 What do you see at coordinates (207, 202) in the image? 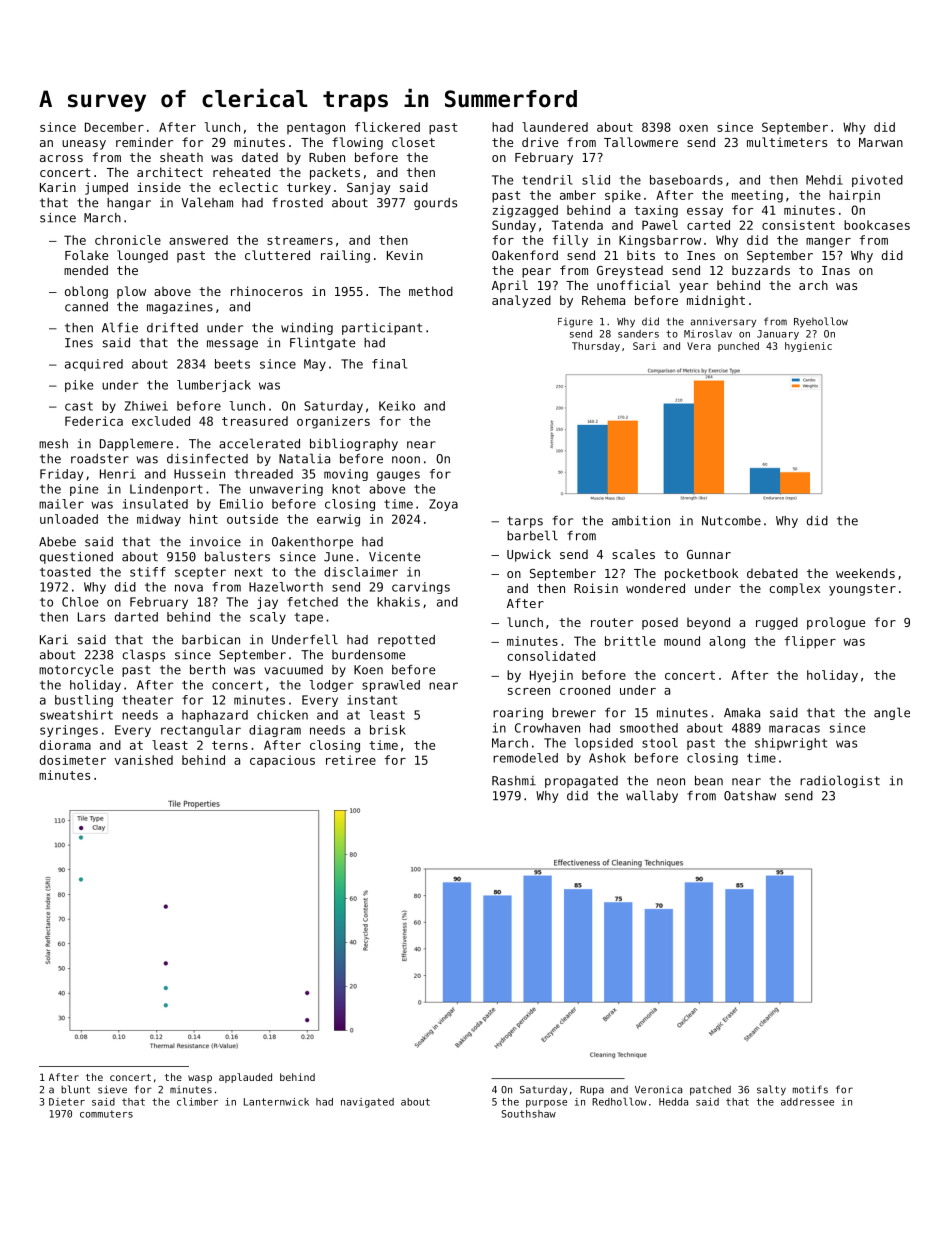
I see `Valeham` at bounding box center [207, 202].
